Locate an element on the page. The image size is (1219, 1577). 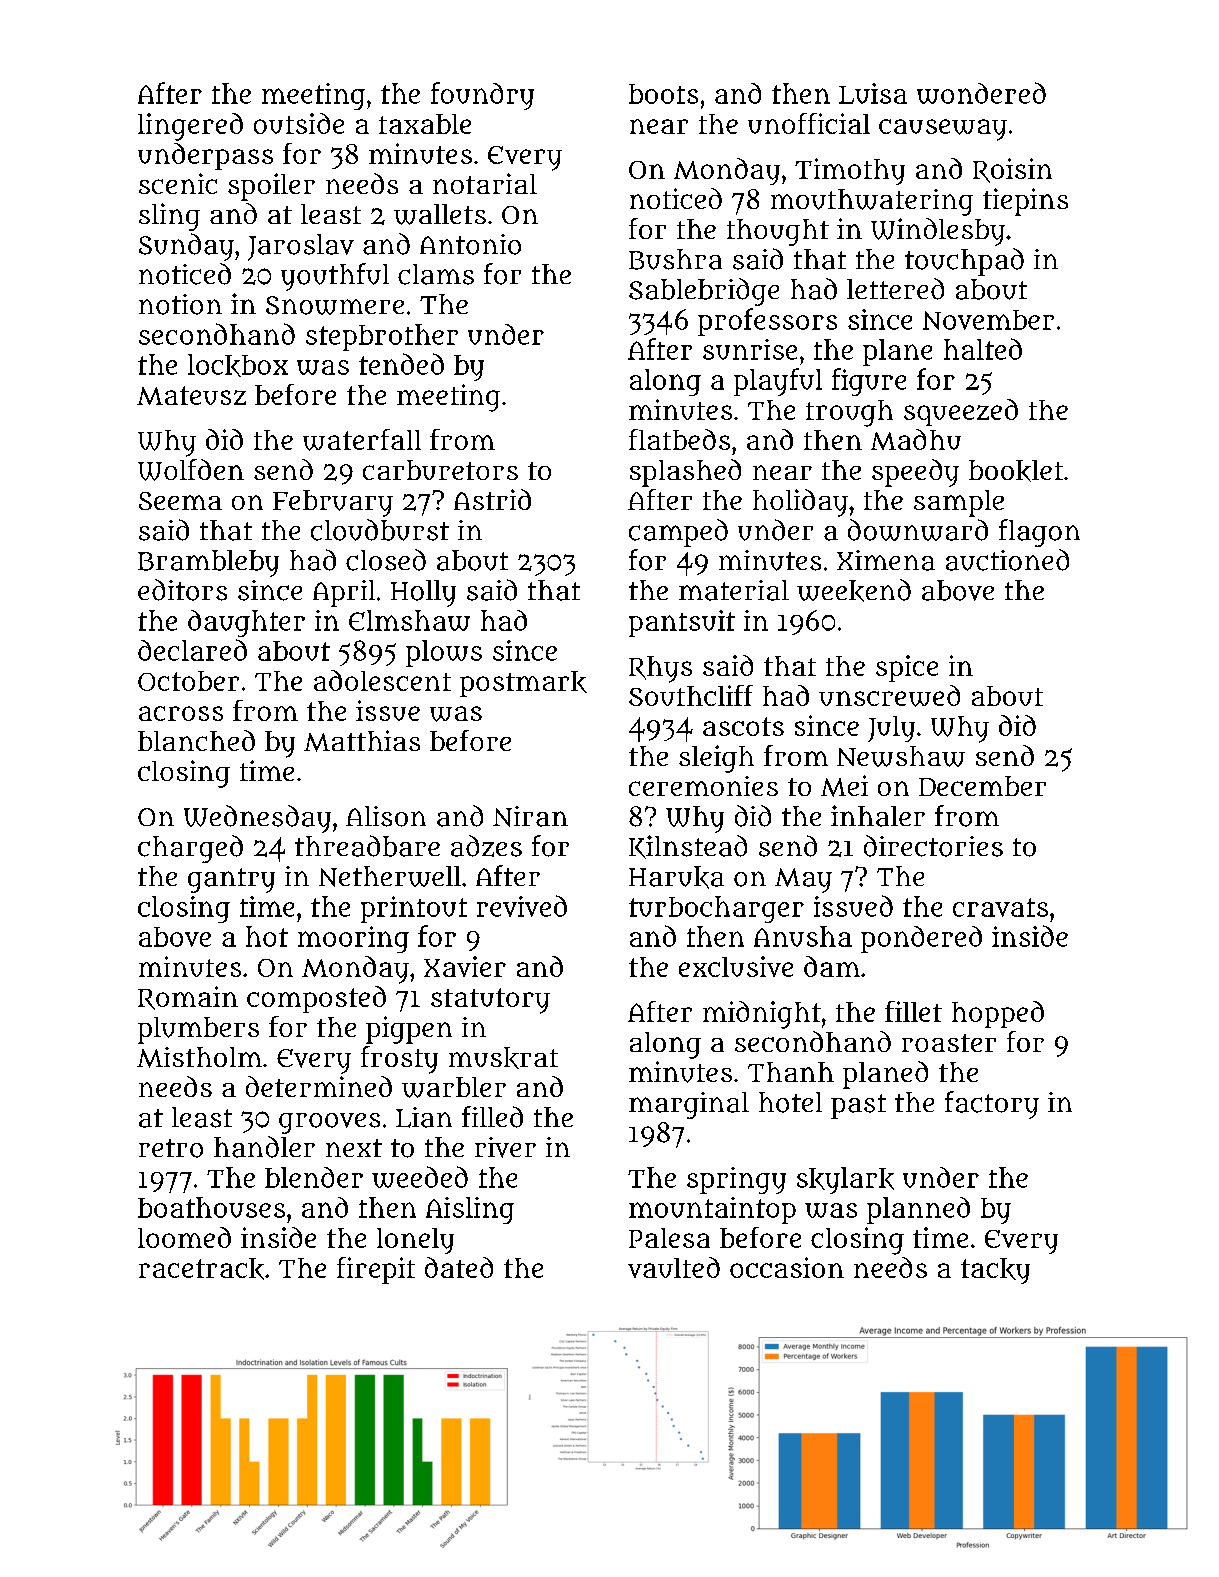
revived is located at coordinates (522, 906).
